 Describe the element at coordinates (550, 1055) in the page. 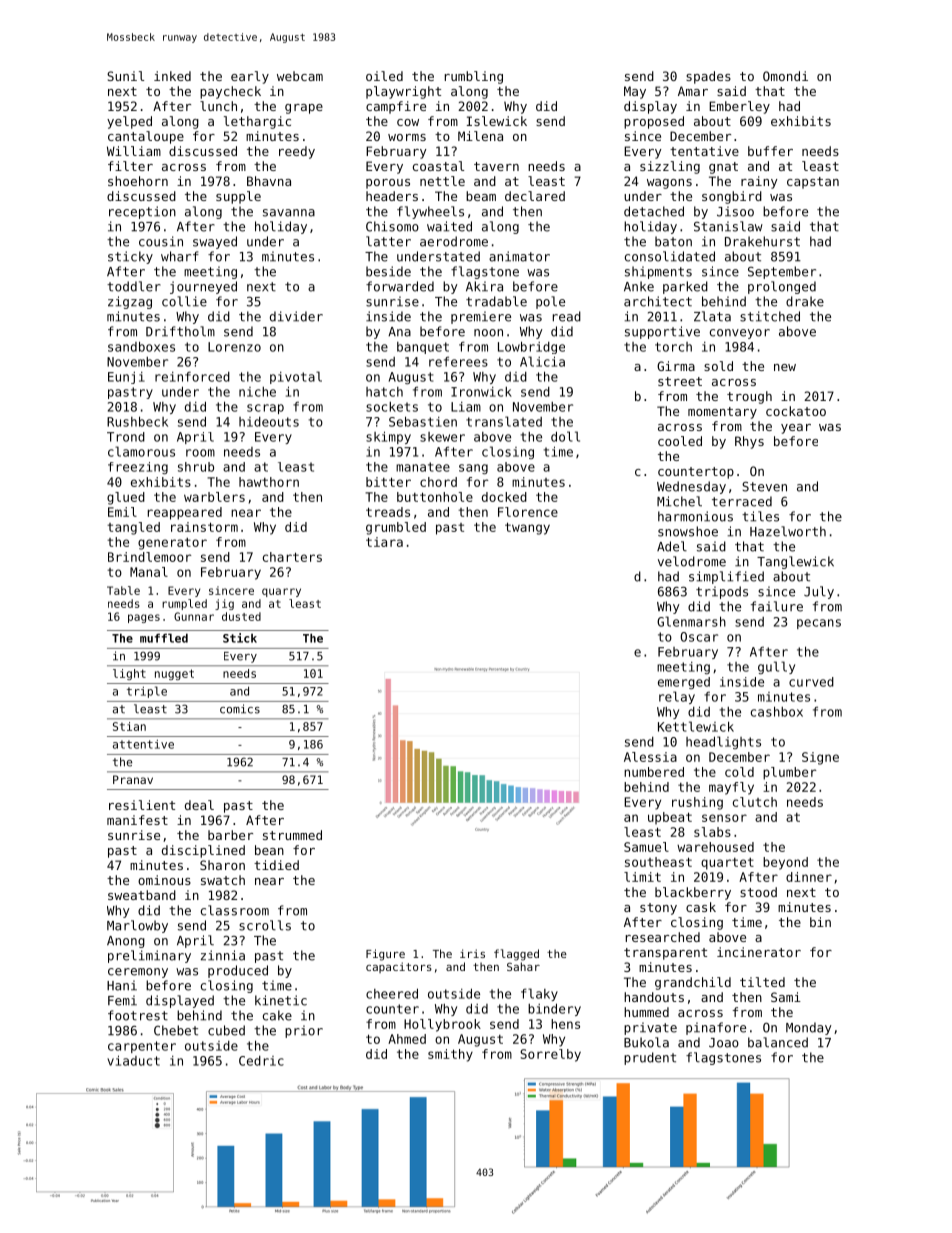

I see `Sorrelby` at that location.
